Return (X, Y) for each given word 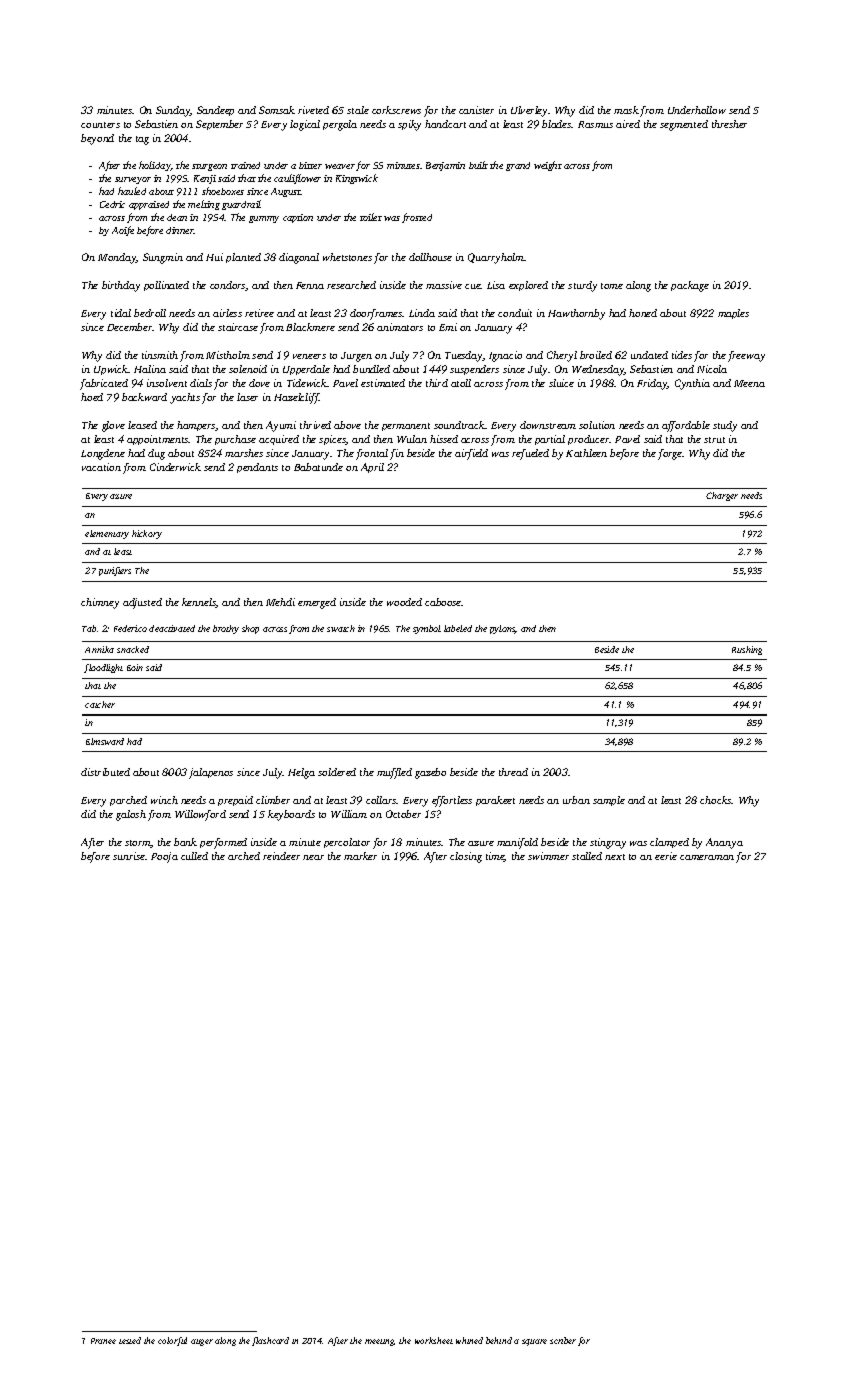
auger (202, 1342)
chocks (716, 800)
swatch (341, 628)
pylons (502, 629)
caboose (443, 602)
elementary (107, 534)
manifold (517, 843)
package (690, 286)
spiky (409, 125)
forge (670, 454)
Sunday (173, 111)
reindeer (281, 856)
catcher (100, 704)
